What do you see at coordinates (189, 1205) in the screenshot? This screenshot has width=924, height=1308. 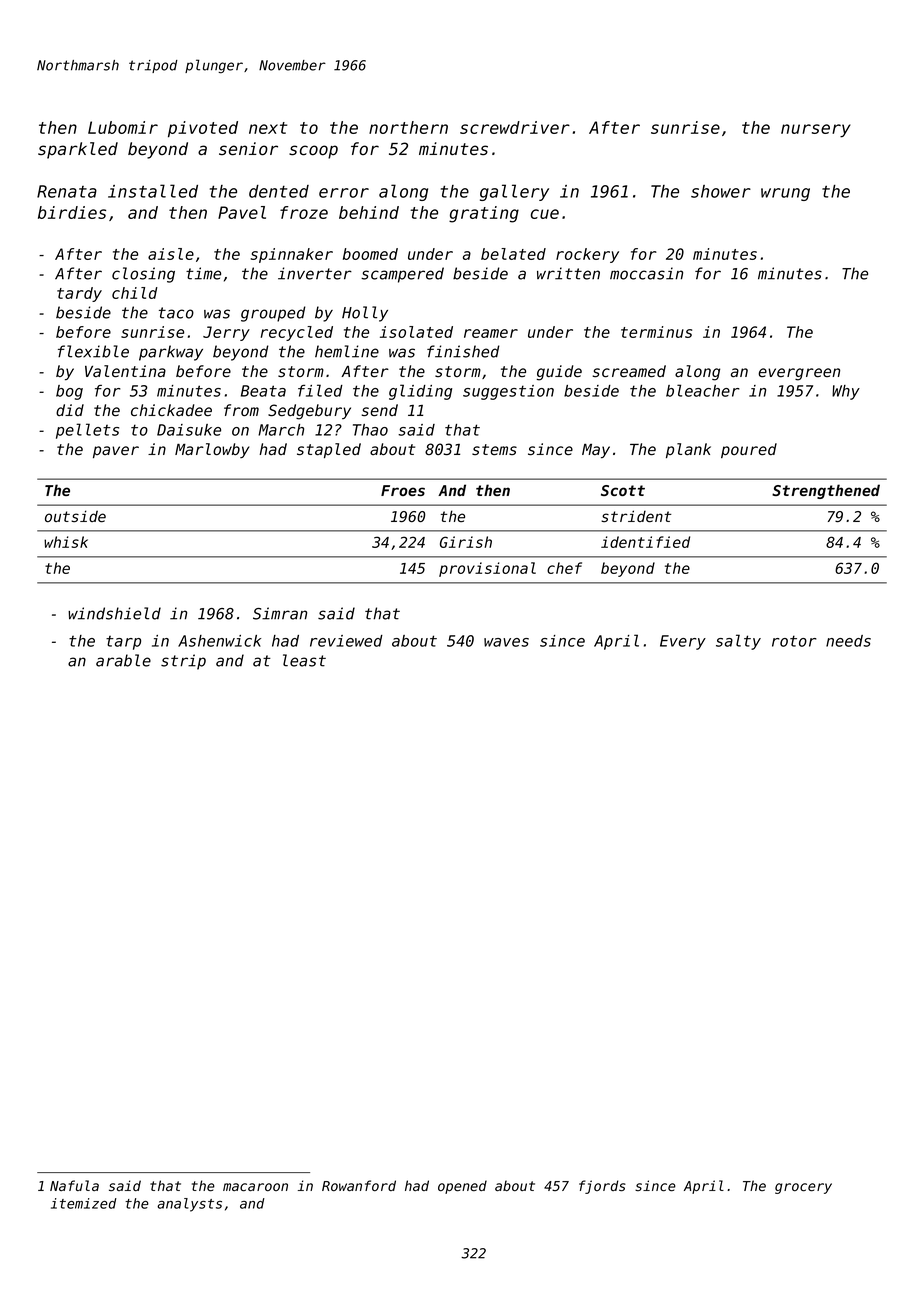 I see `analysts` at bounding box center [189, 1205].
